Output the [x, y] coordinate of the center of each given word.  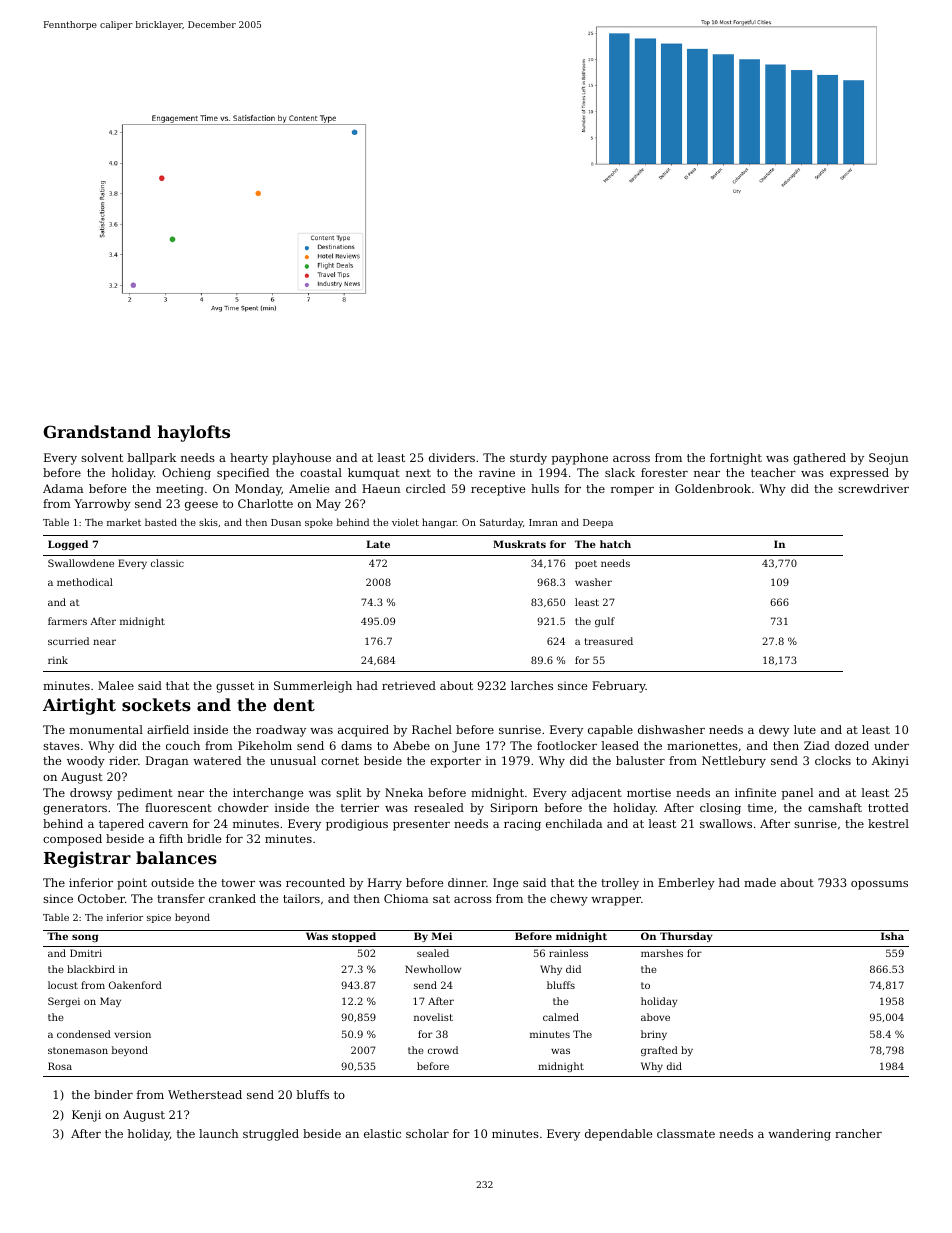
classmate [686, 1133]
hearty [249, 459]
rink [58, 660]
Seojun [889, 459]
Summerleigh [313, 687]
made [760, 882]
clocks [833, 760]
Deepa [598, 523]
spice [159, 918]
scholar [427, 1133]
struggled [271, 1135]
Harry [385, 884]
